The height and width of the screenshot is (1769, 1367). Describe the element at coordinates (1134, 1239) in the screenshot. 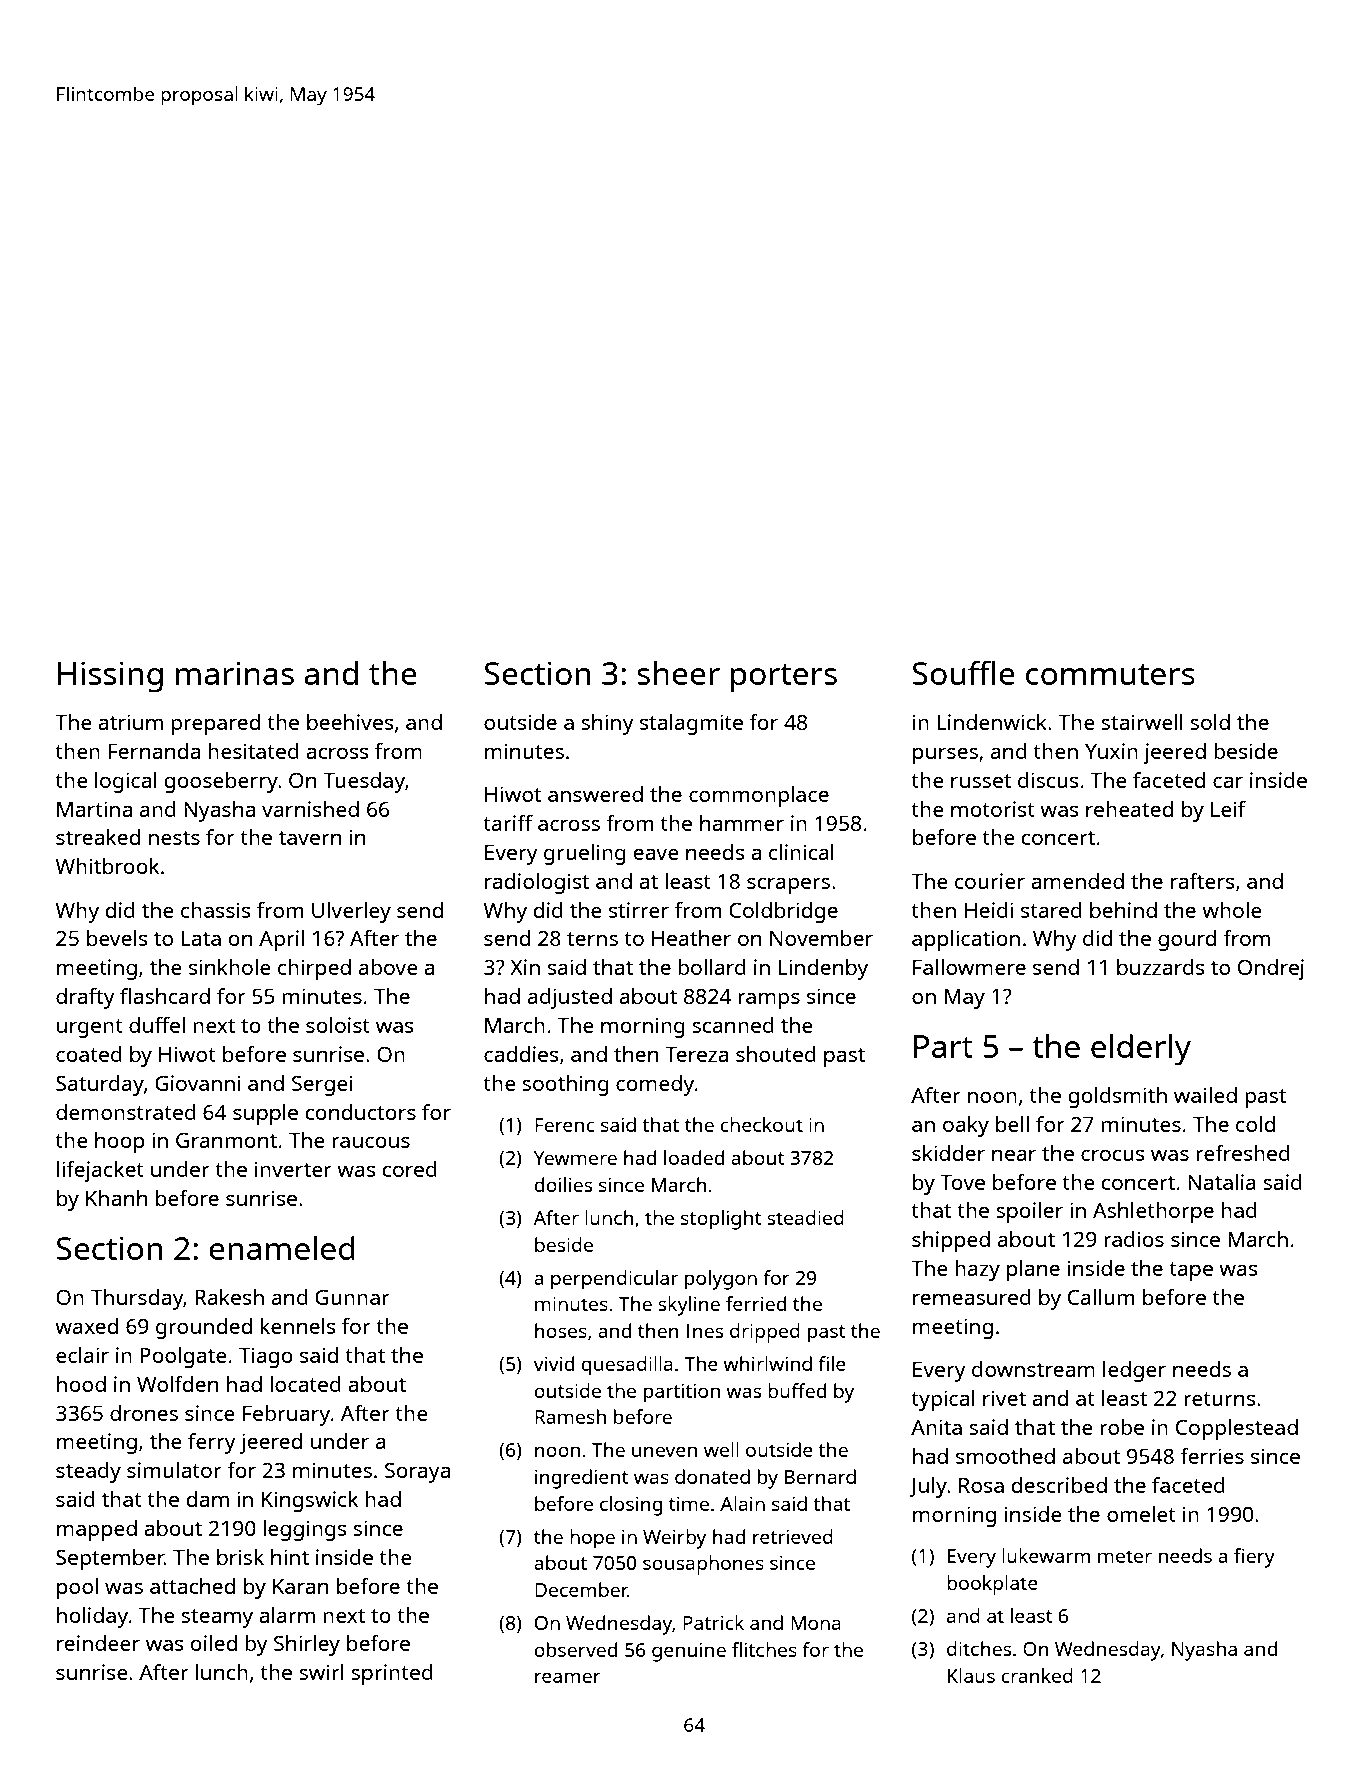

I see `radios` at that location.
